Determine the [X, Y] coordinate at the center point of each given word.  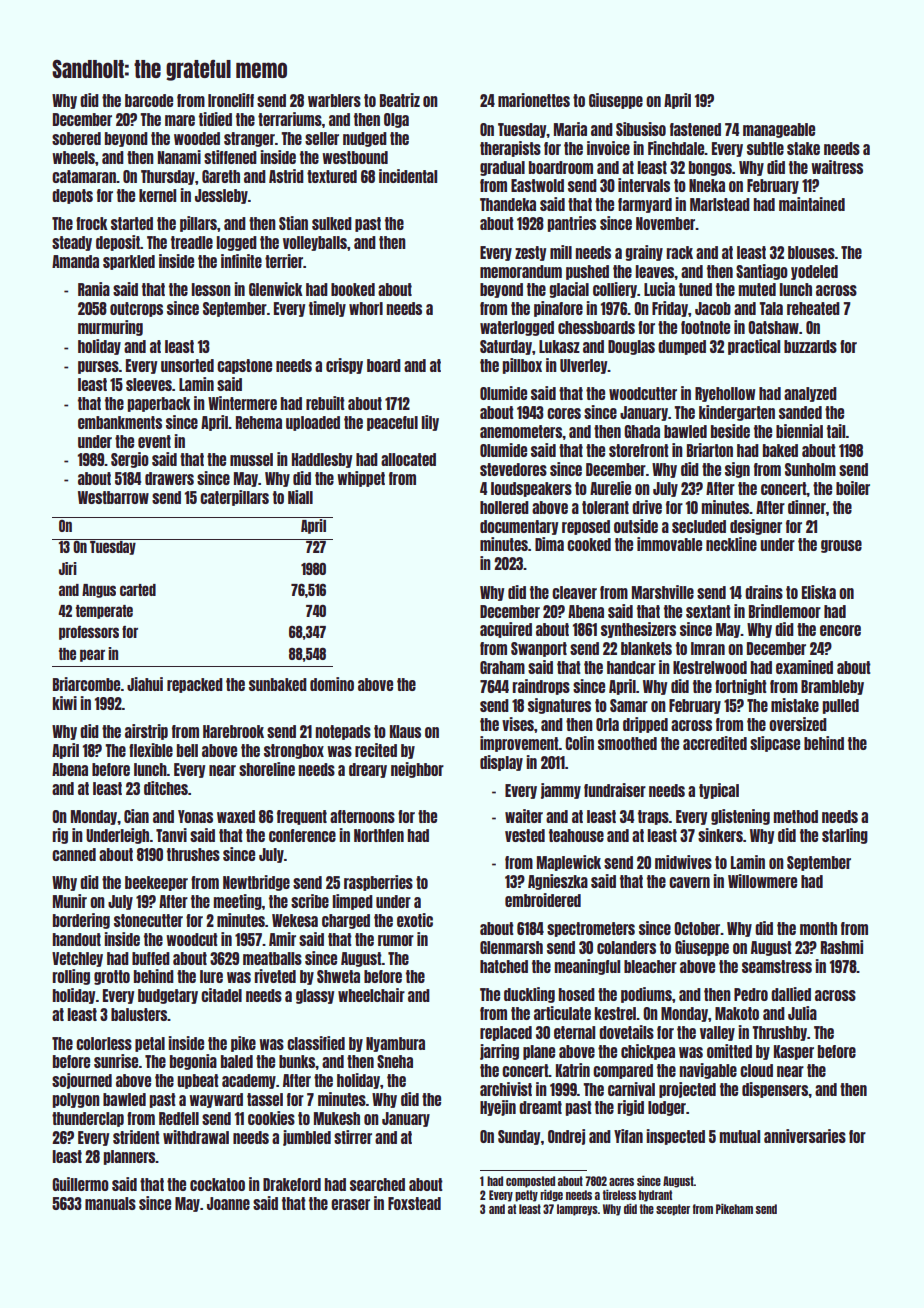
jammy [561, 791]
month [818, 928]
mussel [251, 459]
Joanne [228, 1203]
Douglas [631, 347]
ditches [166, 788]
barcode [149, 100]
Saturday [506, 347]
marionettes [534, 100]
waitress [837, 167]
